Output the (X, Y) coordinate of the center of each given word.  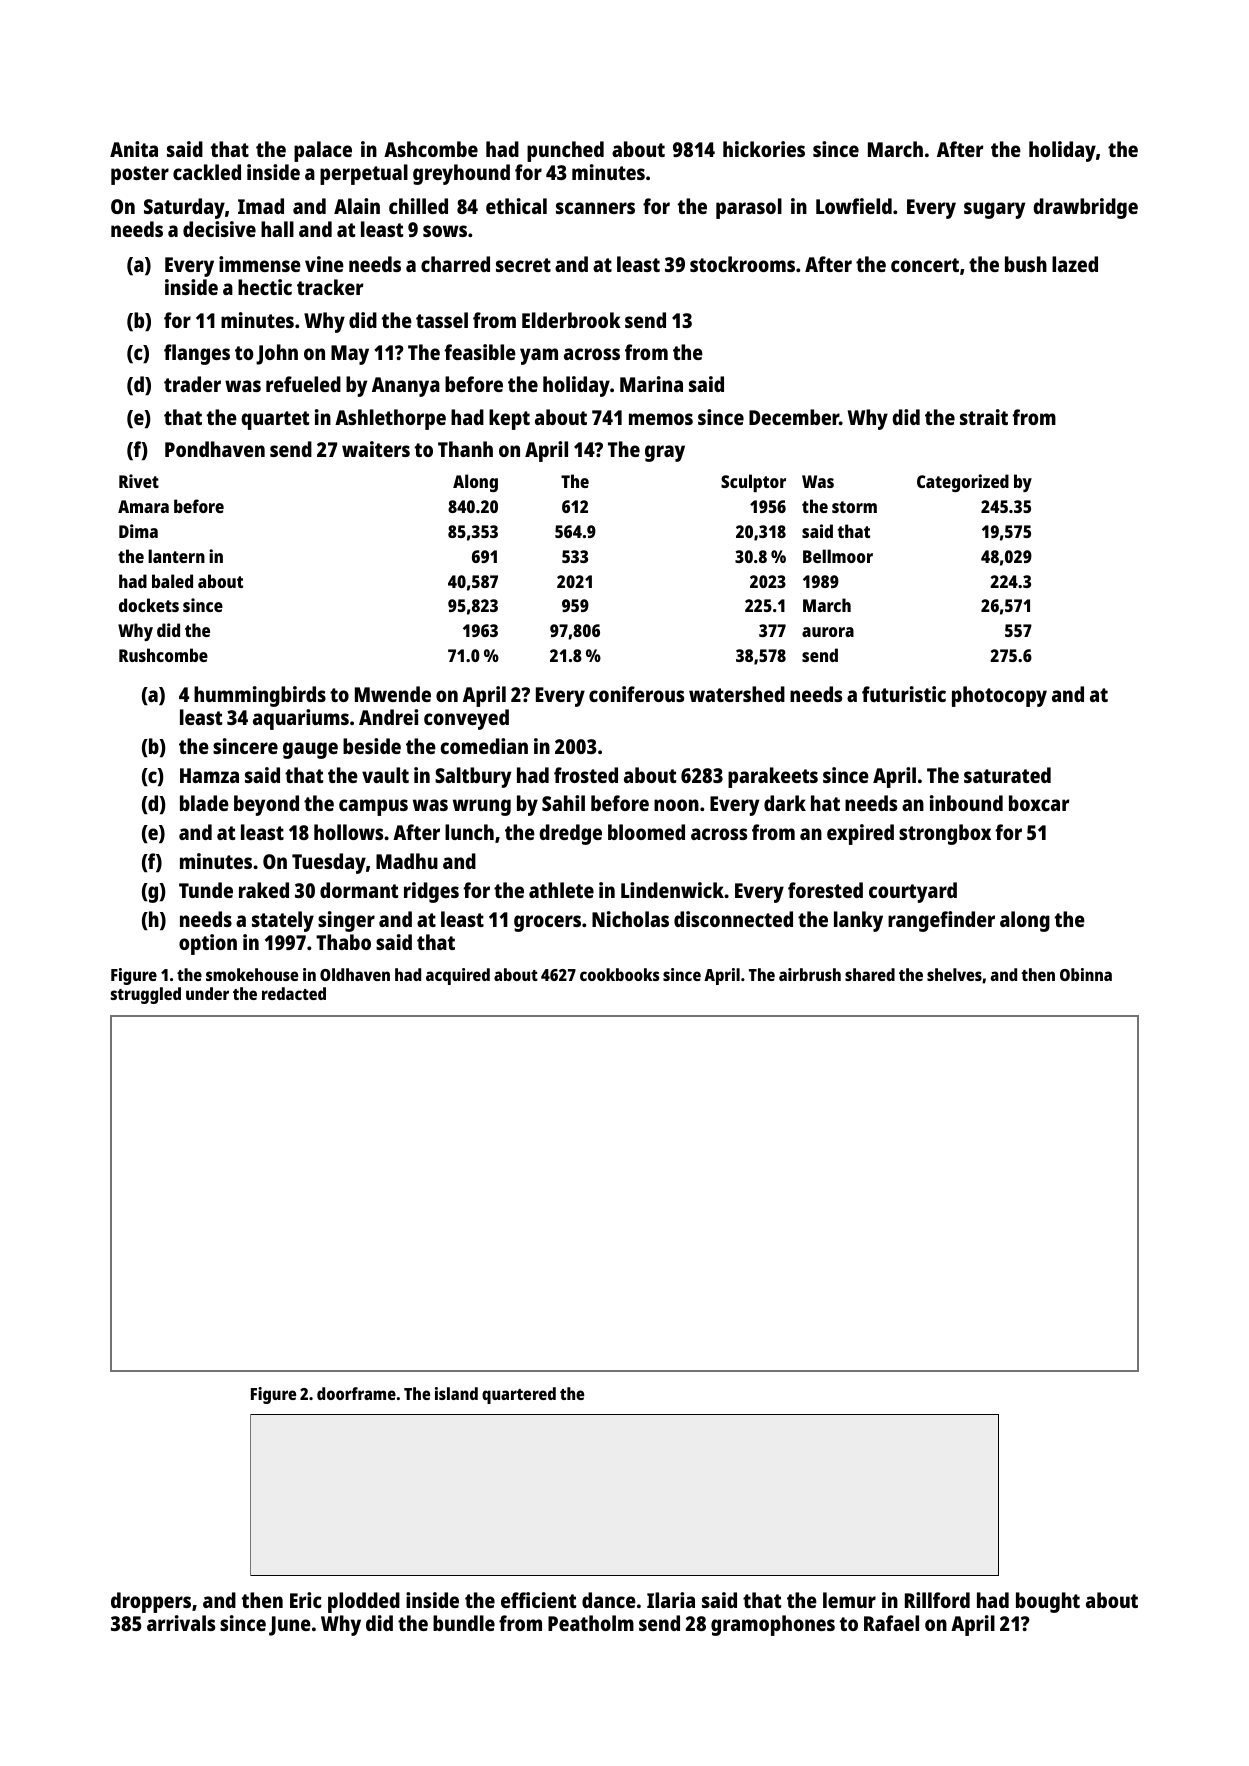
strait (984, 417)
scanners (595, 208)
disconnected (733, 919)
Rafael (891, 1623)
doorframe (356, 1393)
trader (192, 384)
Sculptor (753, 483)
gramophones (773, 1625)
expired (860, 834)
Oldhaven (355, 974)
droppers (151, 1602)
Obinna (1086, 974)
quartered (519, 1395)
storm (854, 507)
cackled (207, 172)
